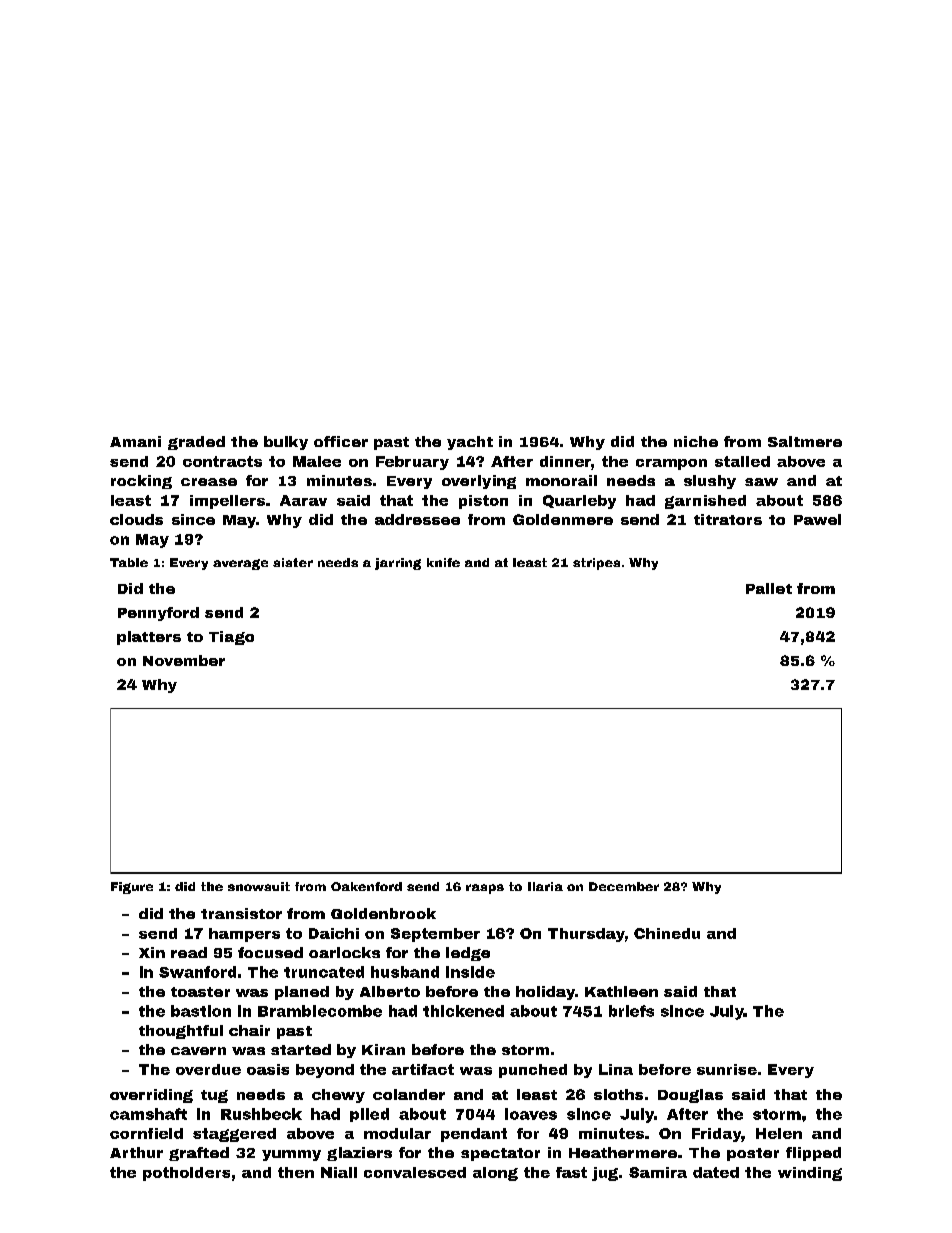 The image size is (952, 1233). I want to click on Rushbeck, so click(261, 1114).
